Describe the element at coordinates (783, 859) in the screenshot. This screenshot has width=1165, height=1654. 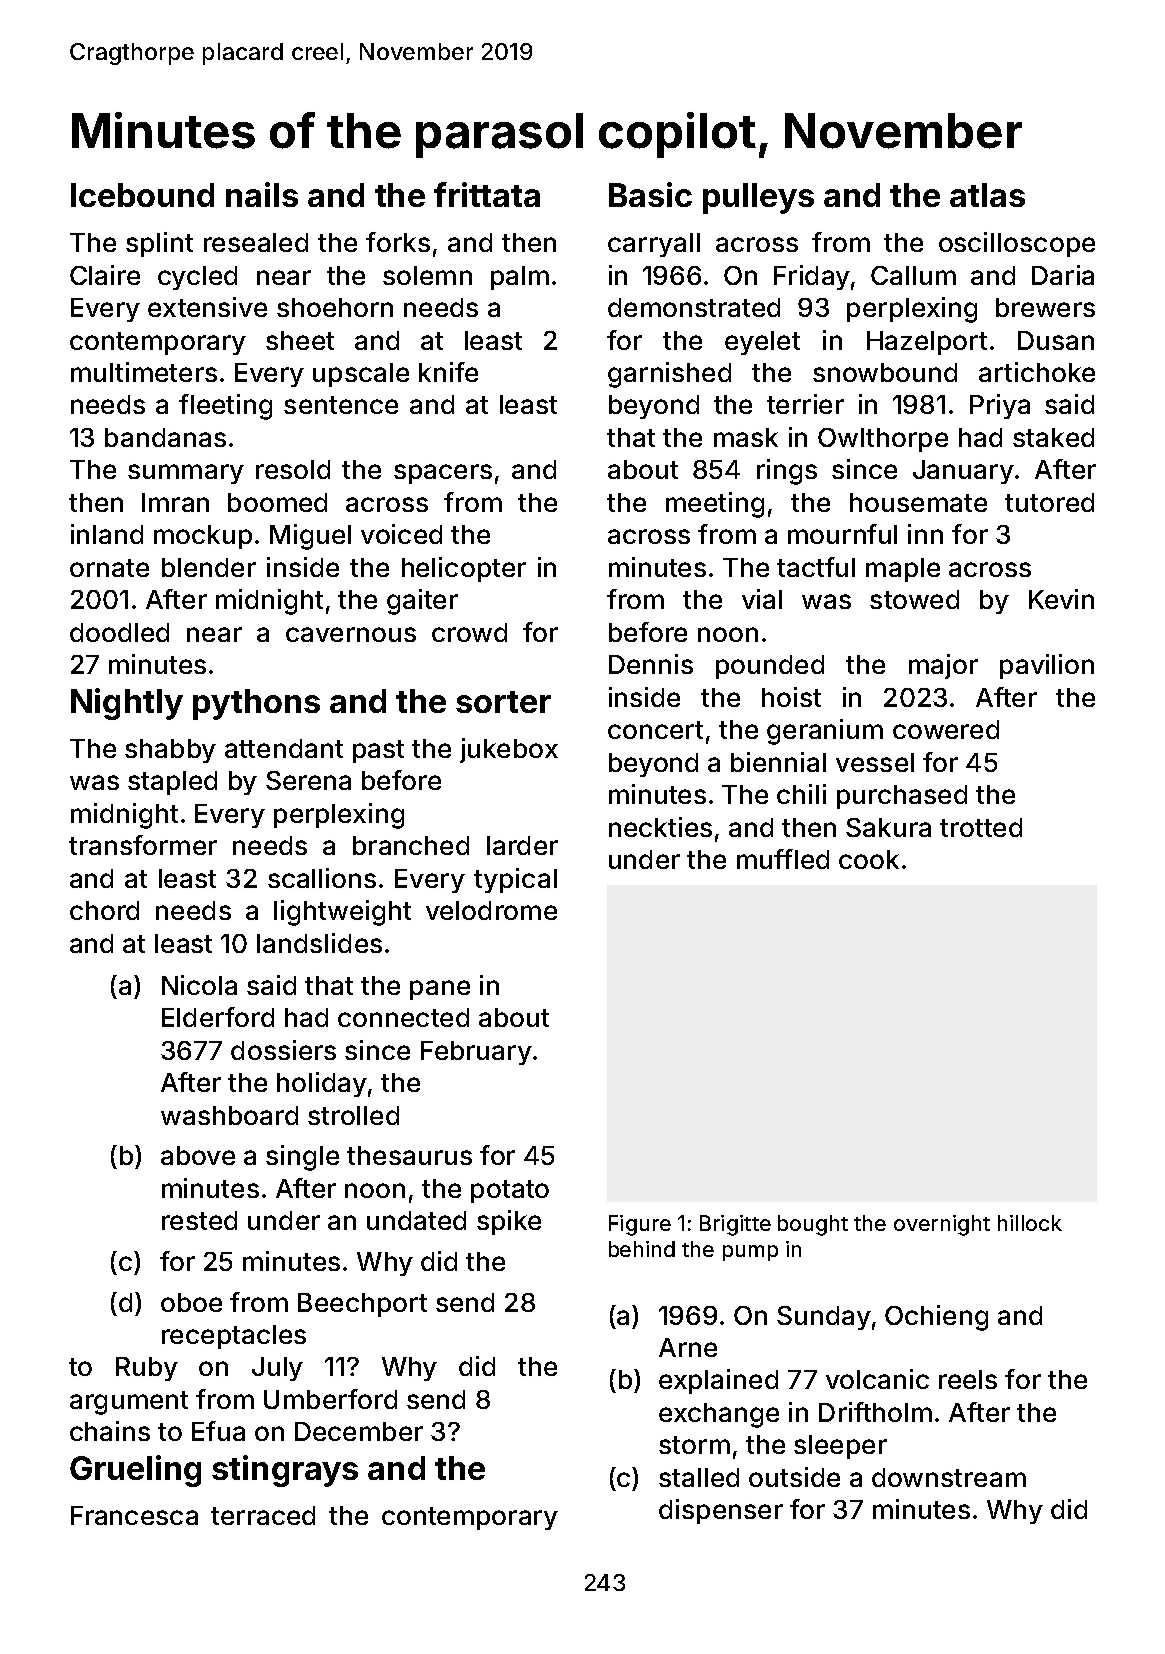
I see `muffled` at that location.
